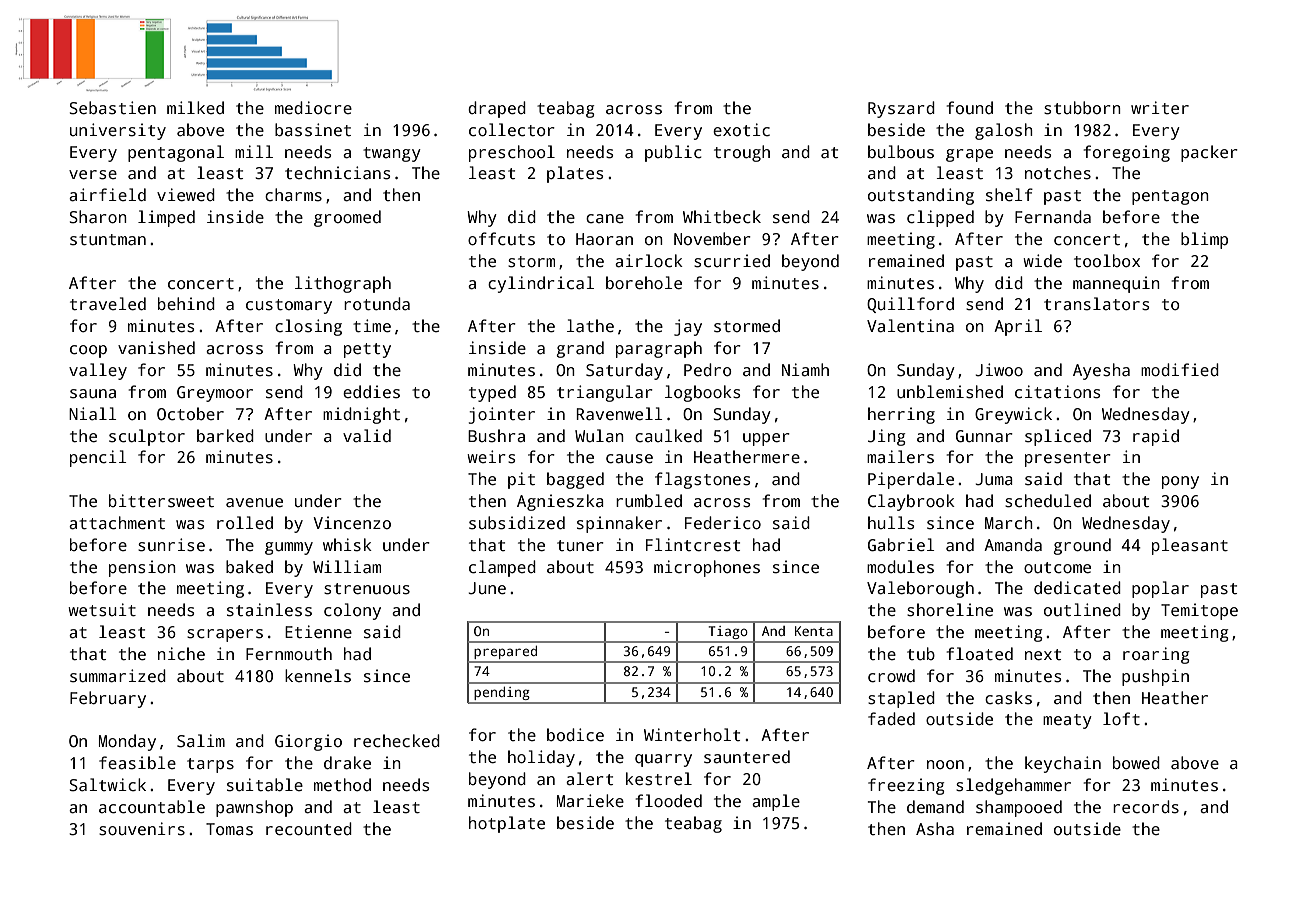  Describe the element at coordinates (113, 108) in the screenshot. I see `Sebastien` at that location.
